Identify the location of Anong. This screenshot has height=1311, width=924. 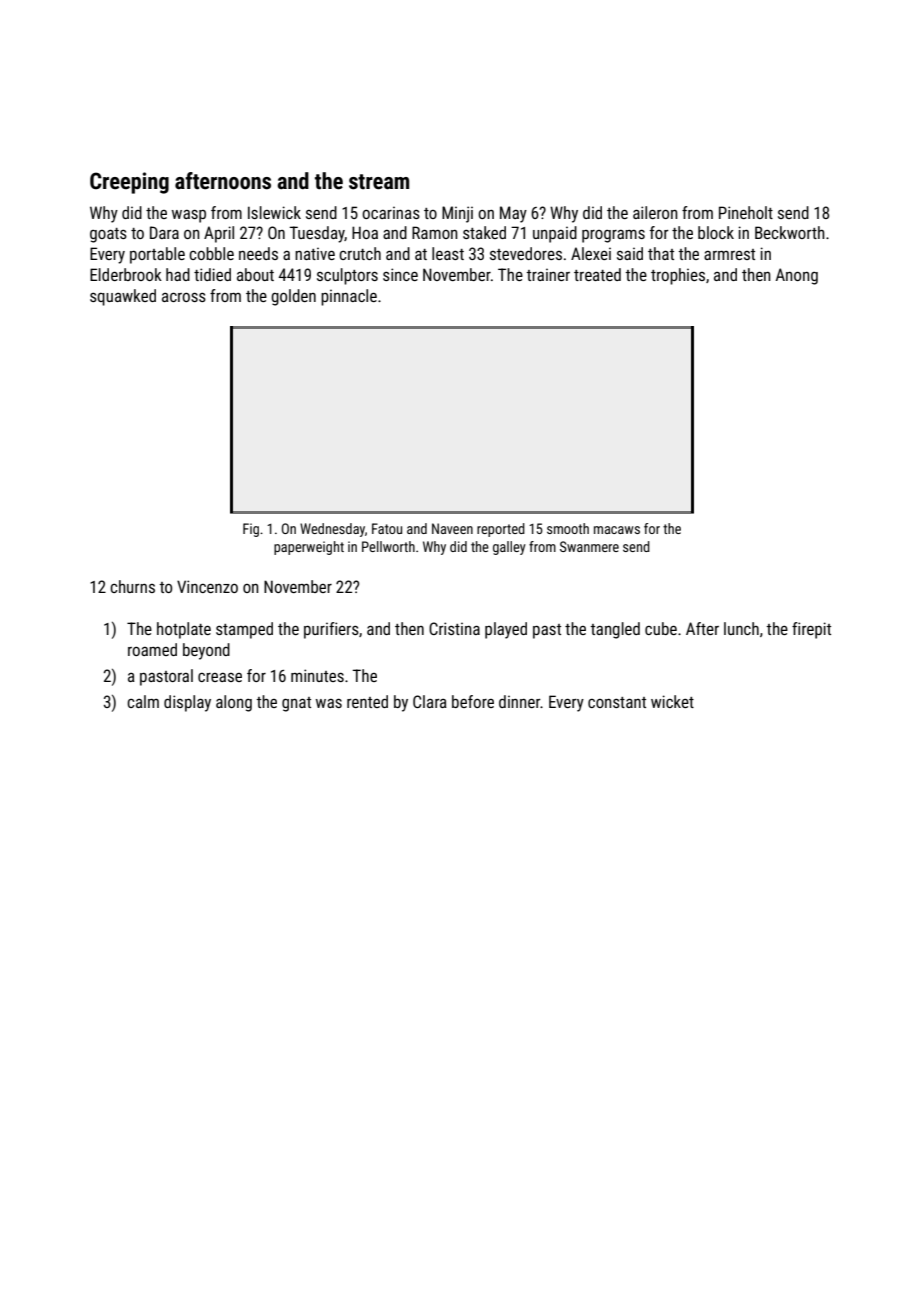
(797, 276).
